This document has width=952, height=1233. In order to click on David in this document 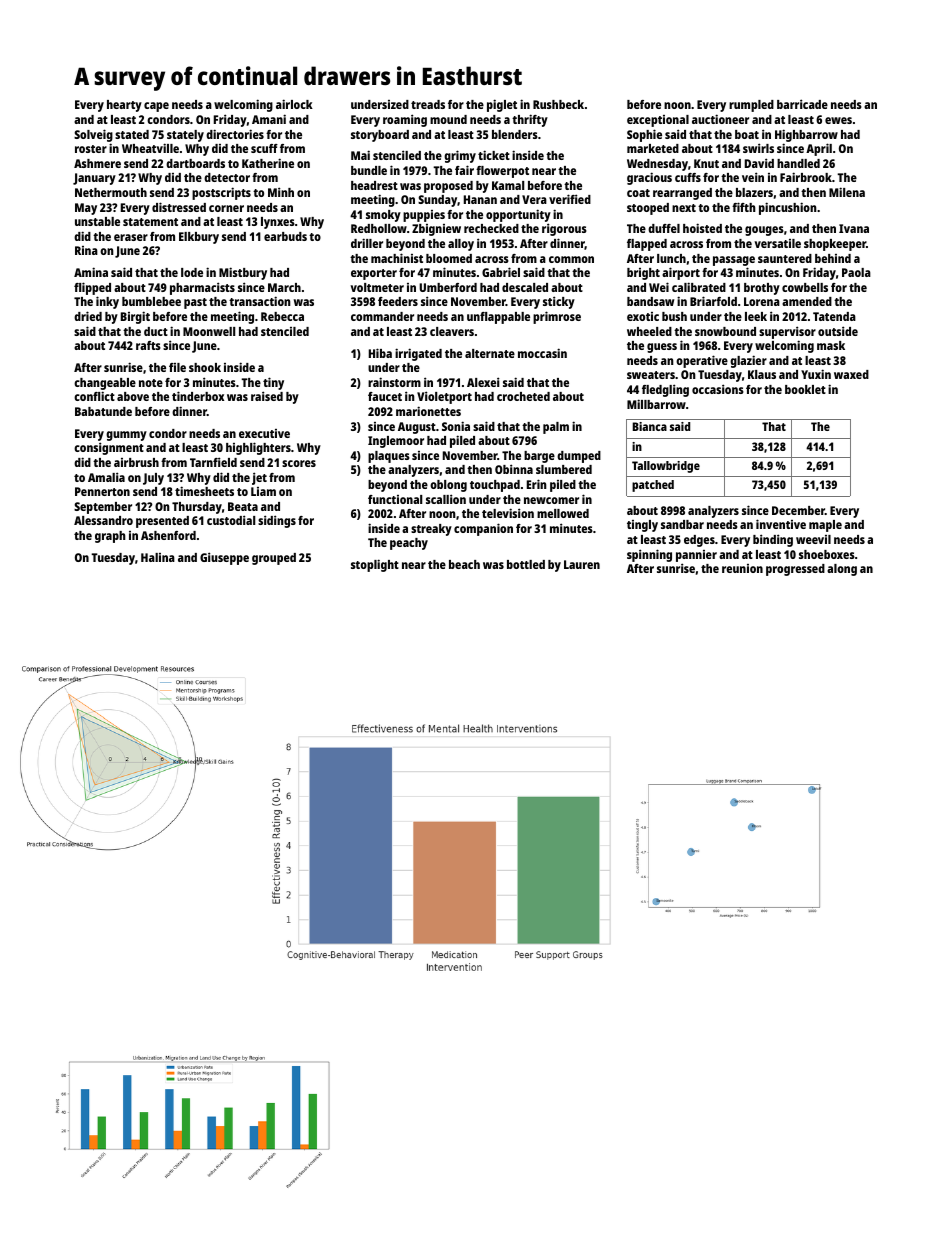, I will do `click(759, 163)`.
